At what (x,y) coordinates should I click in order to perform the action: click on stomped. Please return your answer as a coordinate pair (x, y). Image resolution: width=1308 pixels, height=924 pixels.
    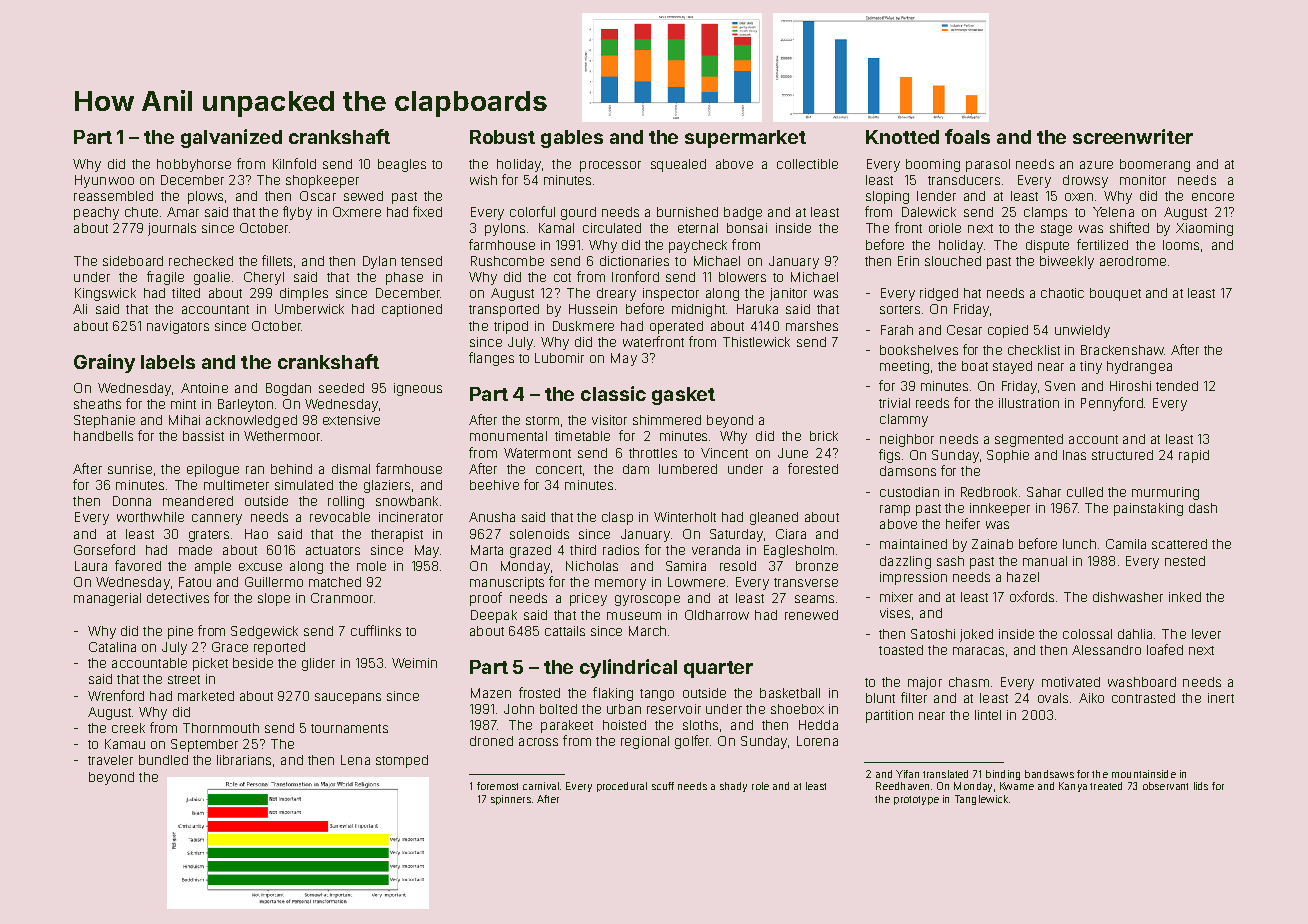
    Looking at the image, I should click on (402, 761).
